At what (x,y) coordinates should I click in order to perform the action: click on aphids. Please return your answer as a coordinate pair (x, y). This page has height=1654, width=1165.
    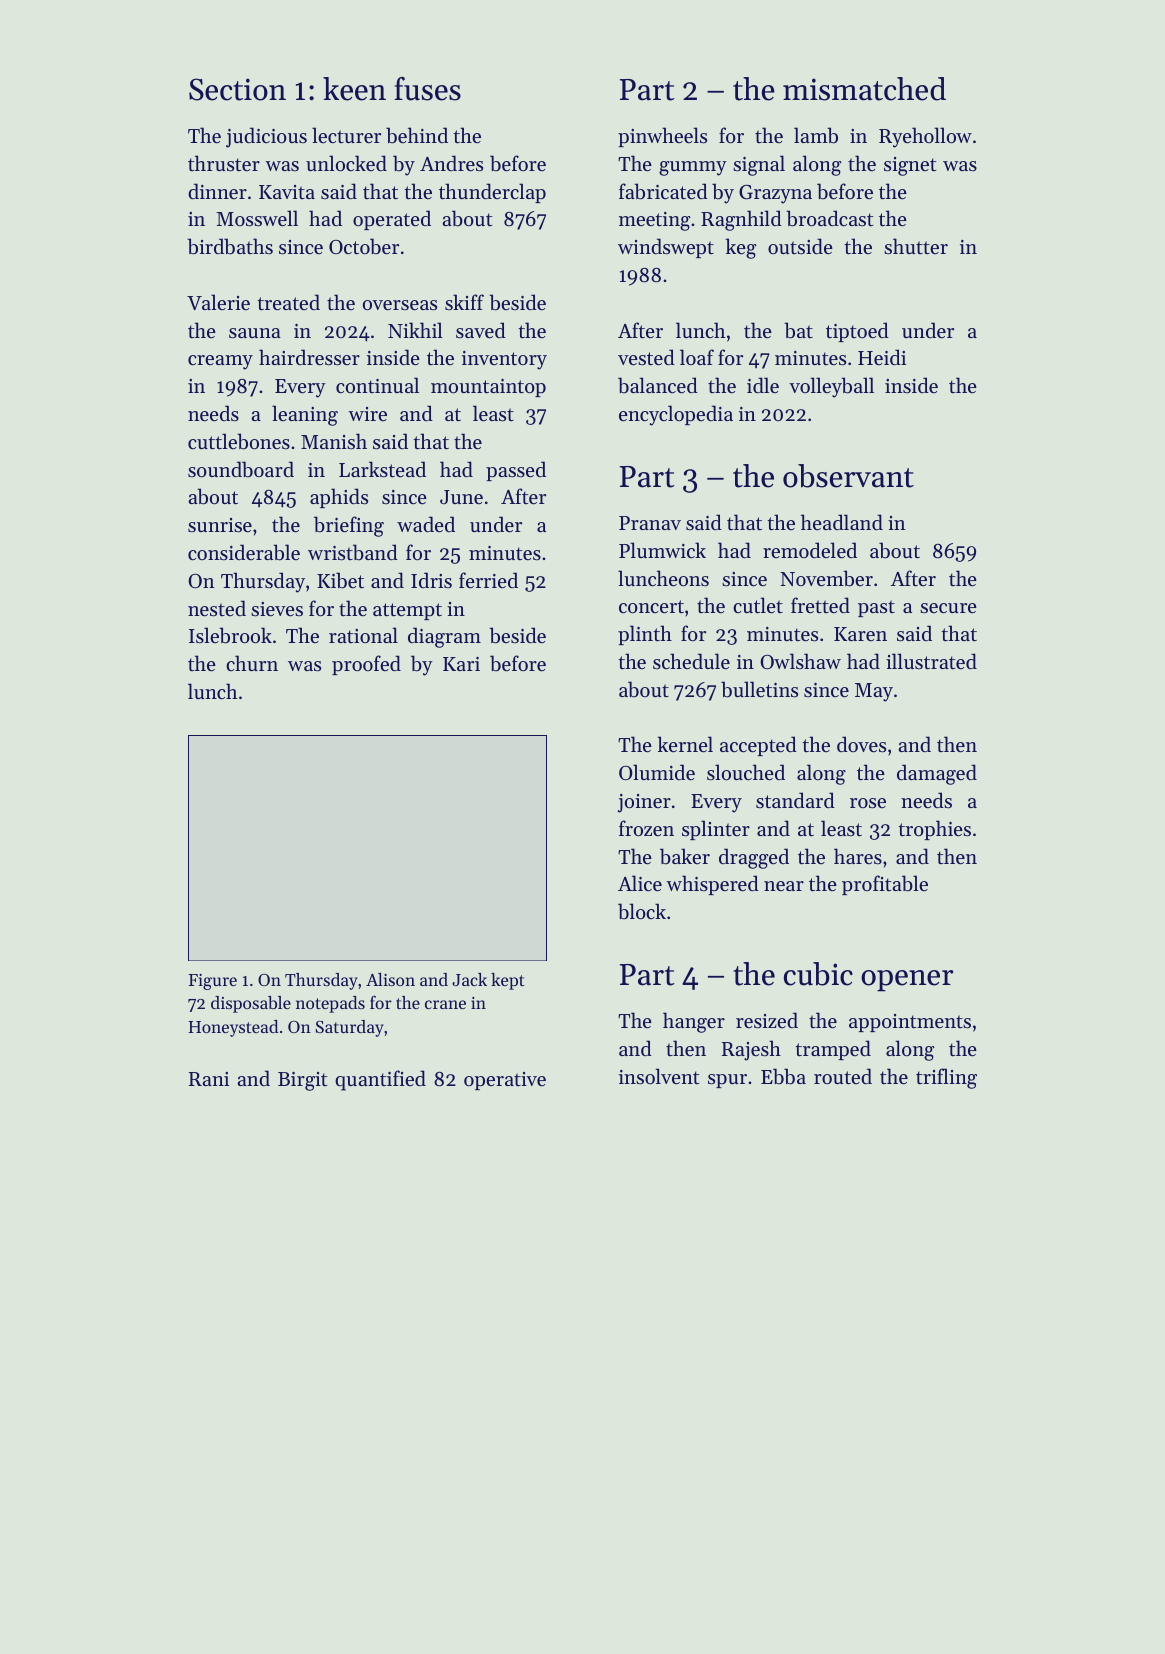
    Looking at the image, I should click on (339, 498).
